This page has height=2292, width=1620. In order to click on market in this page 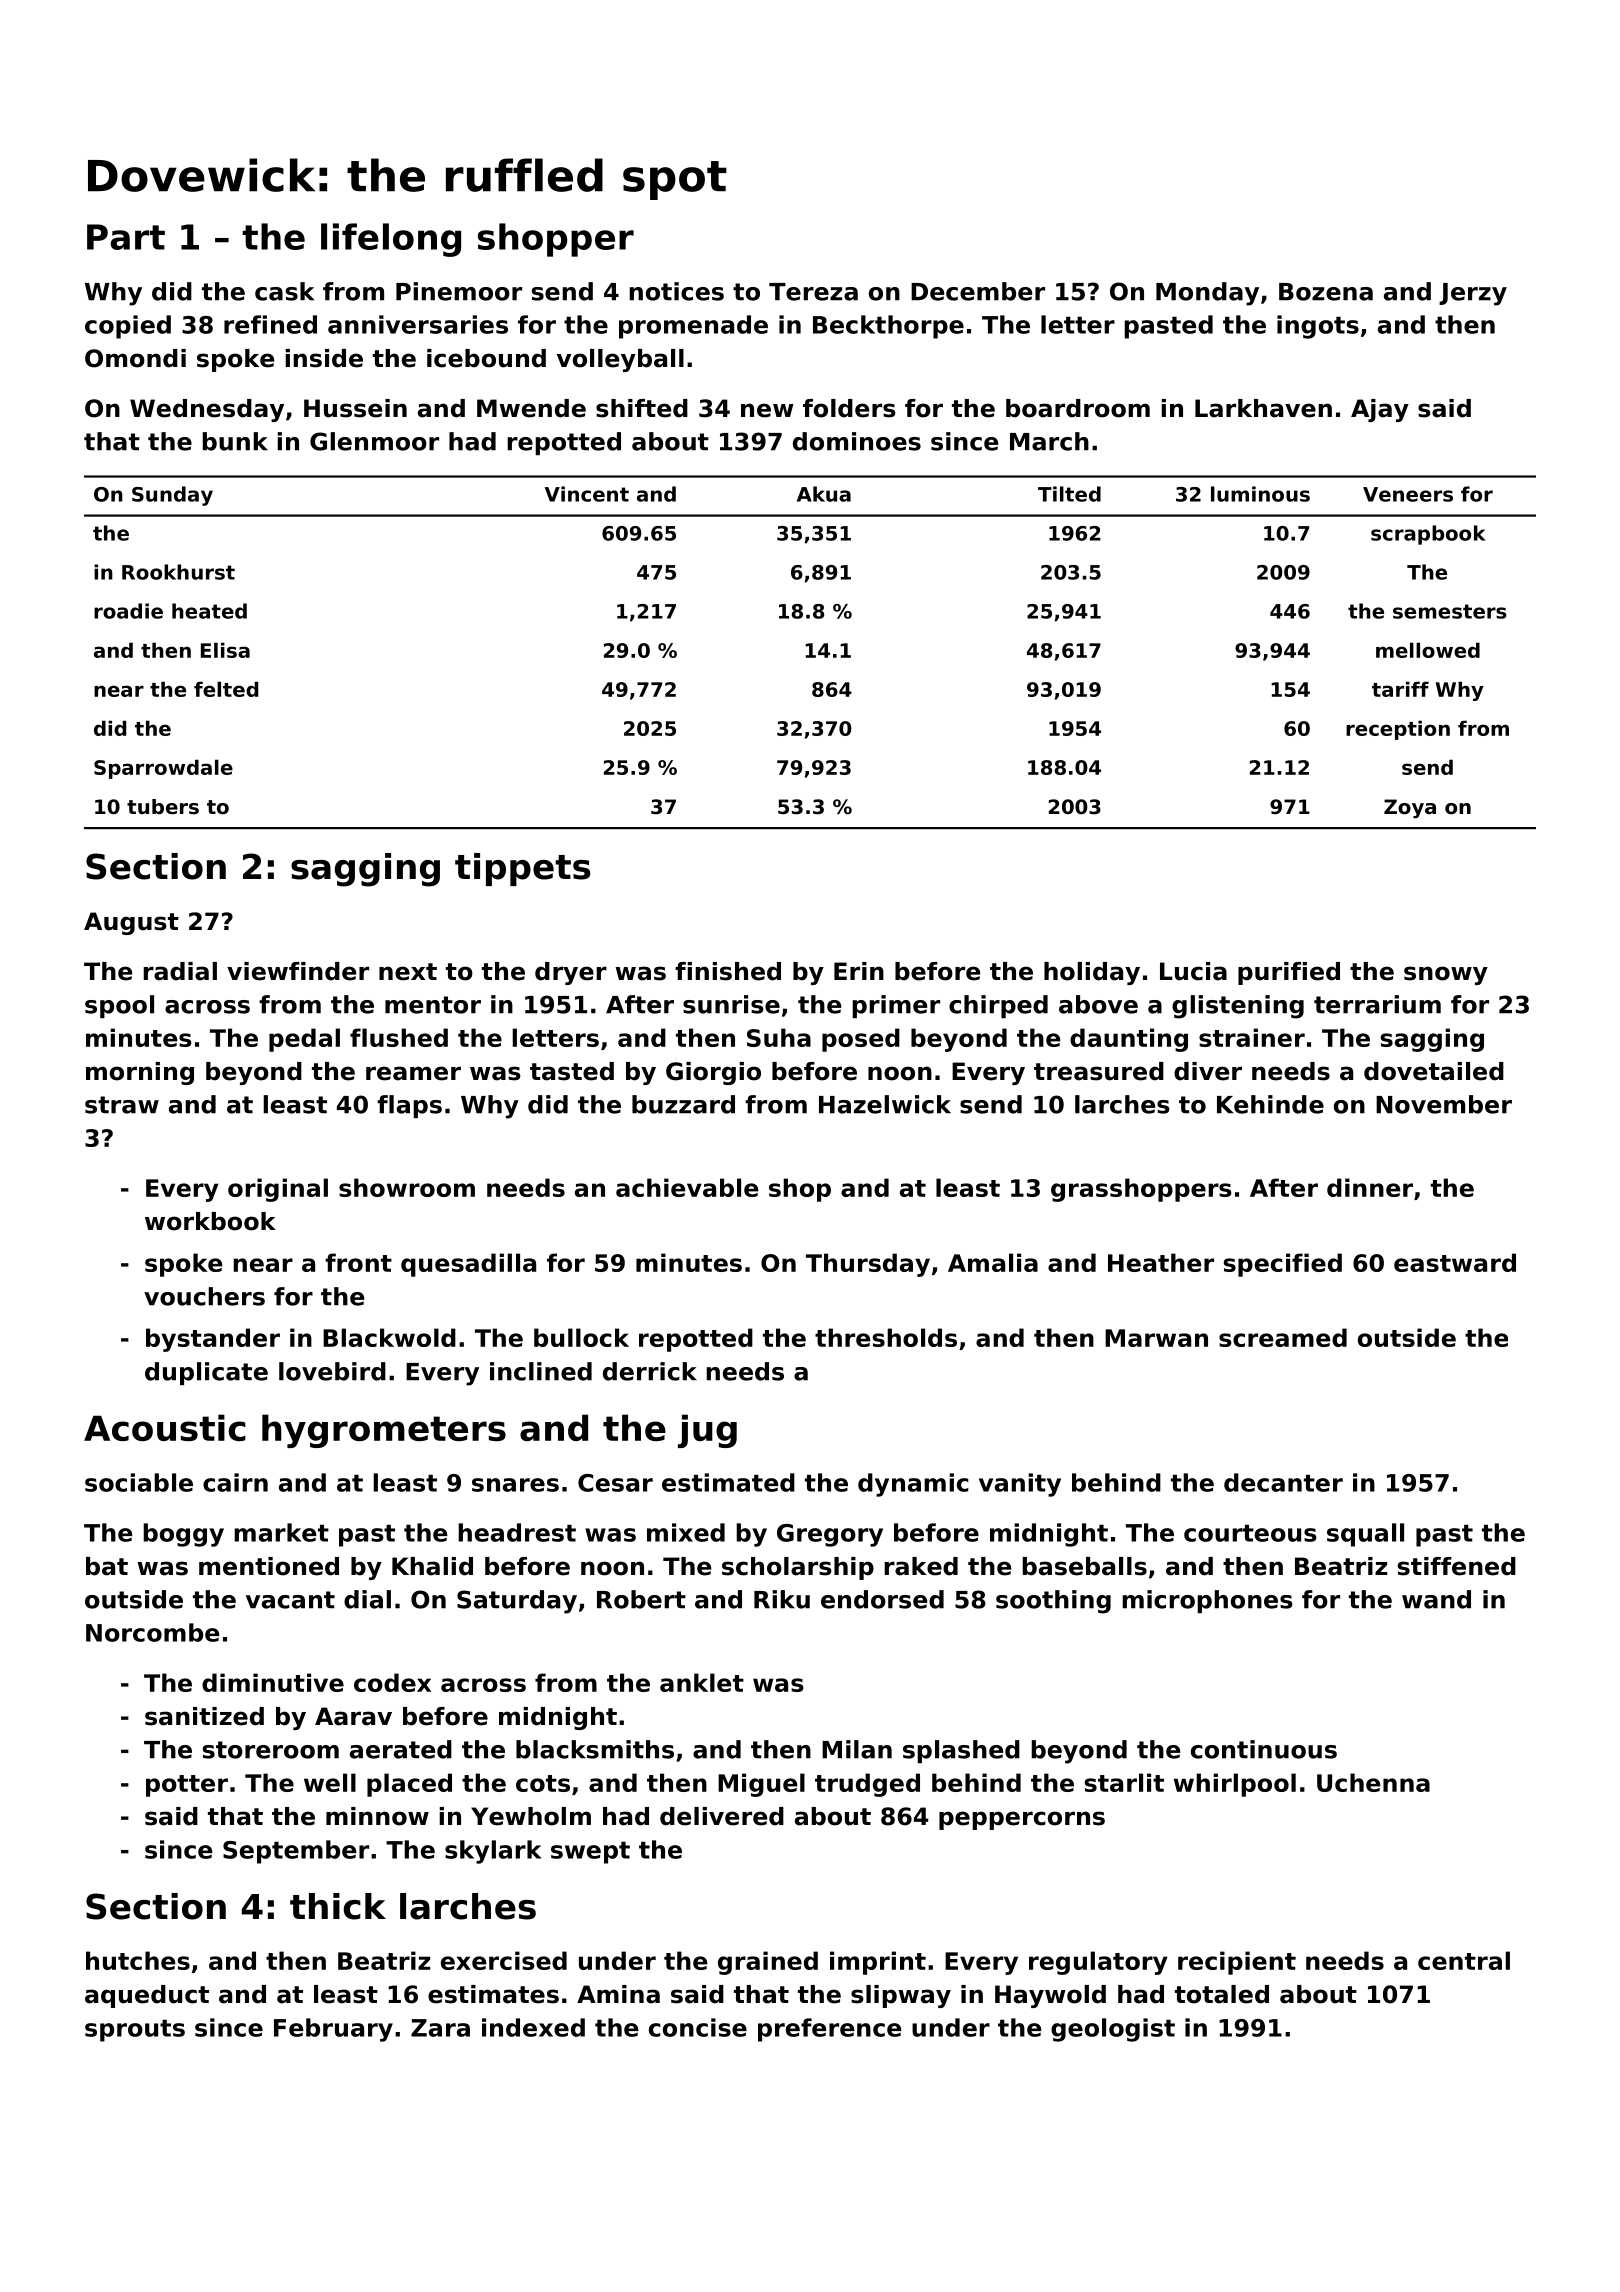, I will do `click(281, 1532)`.
